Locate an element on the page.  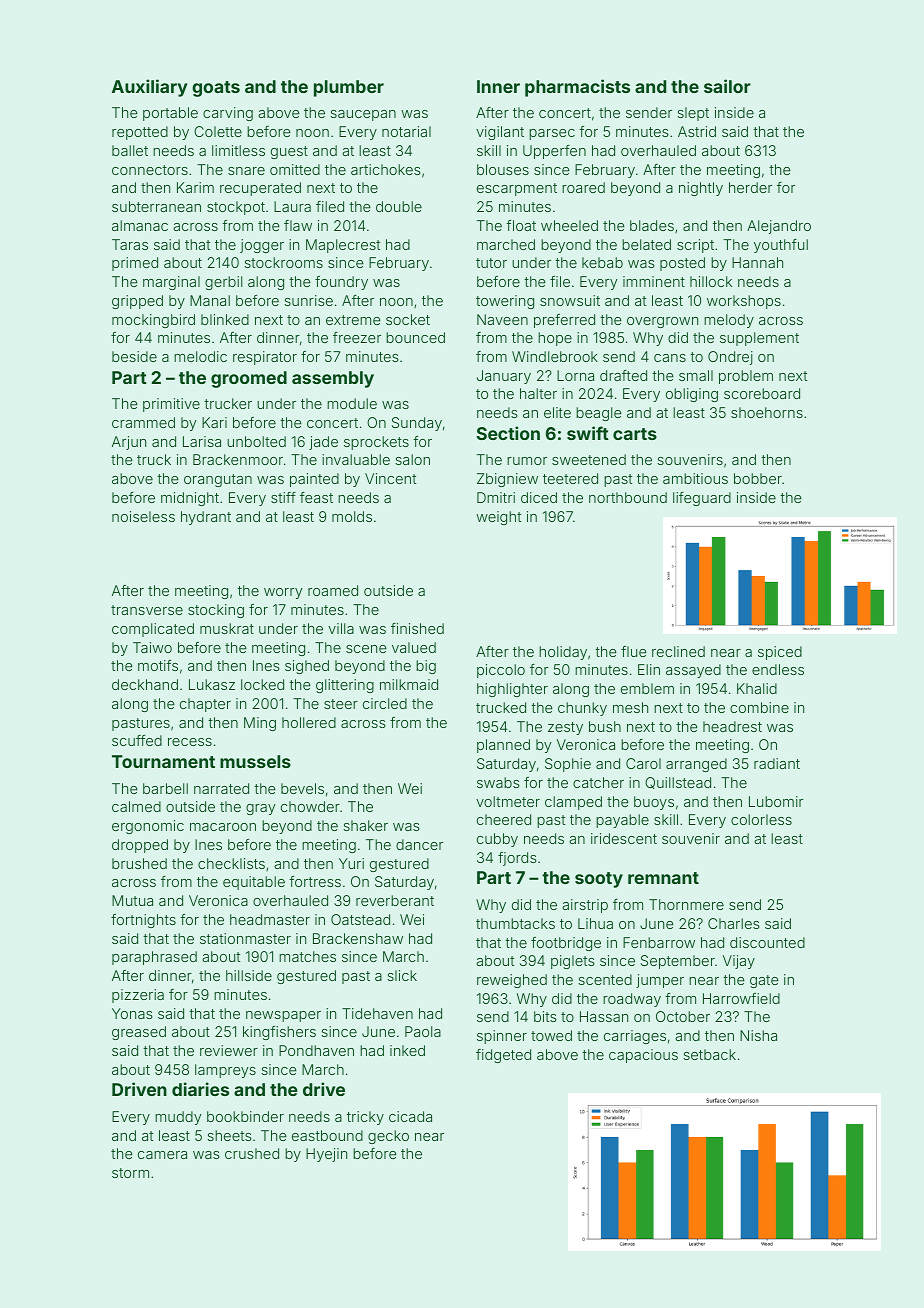
Hyejin is located at coordinates (326, 1155).
